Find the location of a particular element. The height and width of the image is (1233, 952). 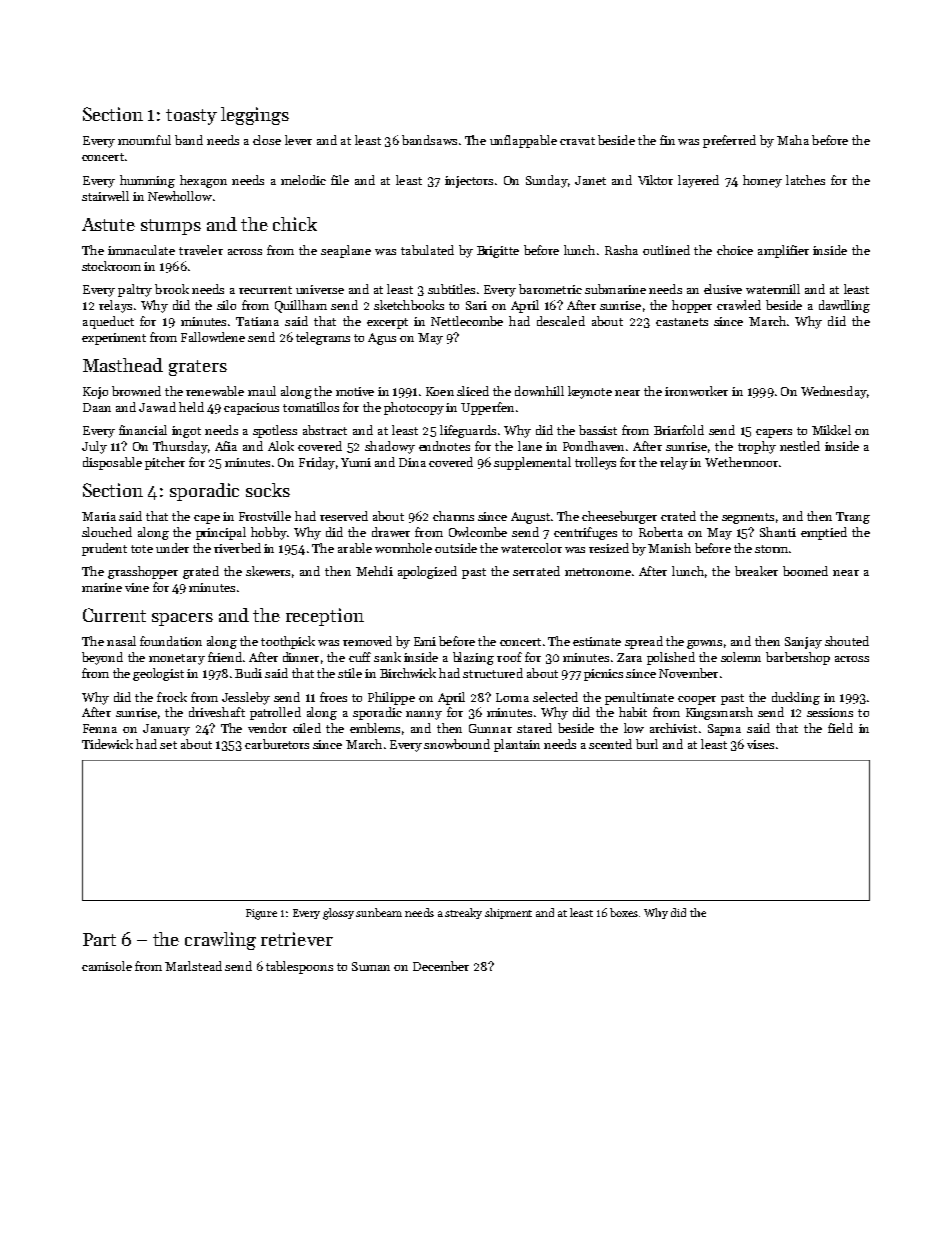

Part is located at coordinates (99, 939).
